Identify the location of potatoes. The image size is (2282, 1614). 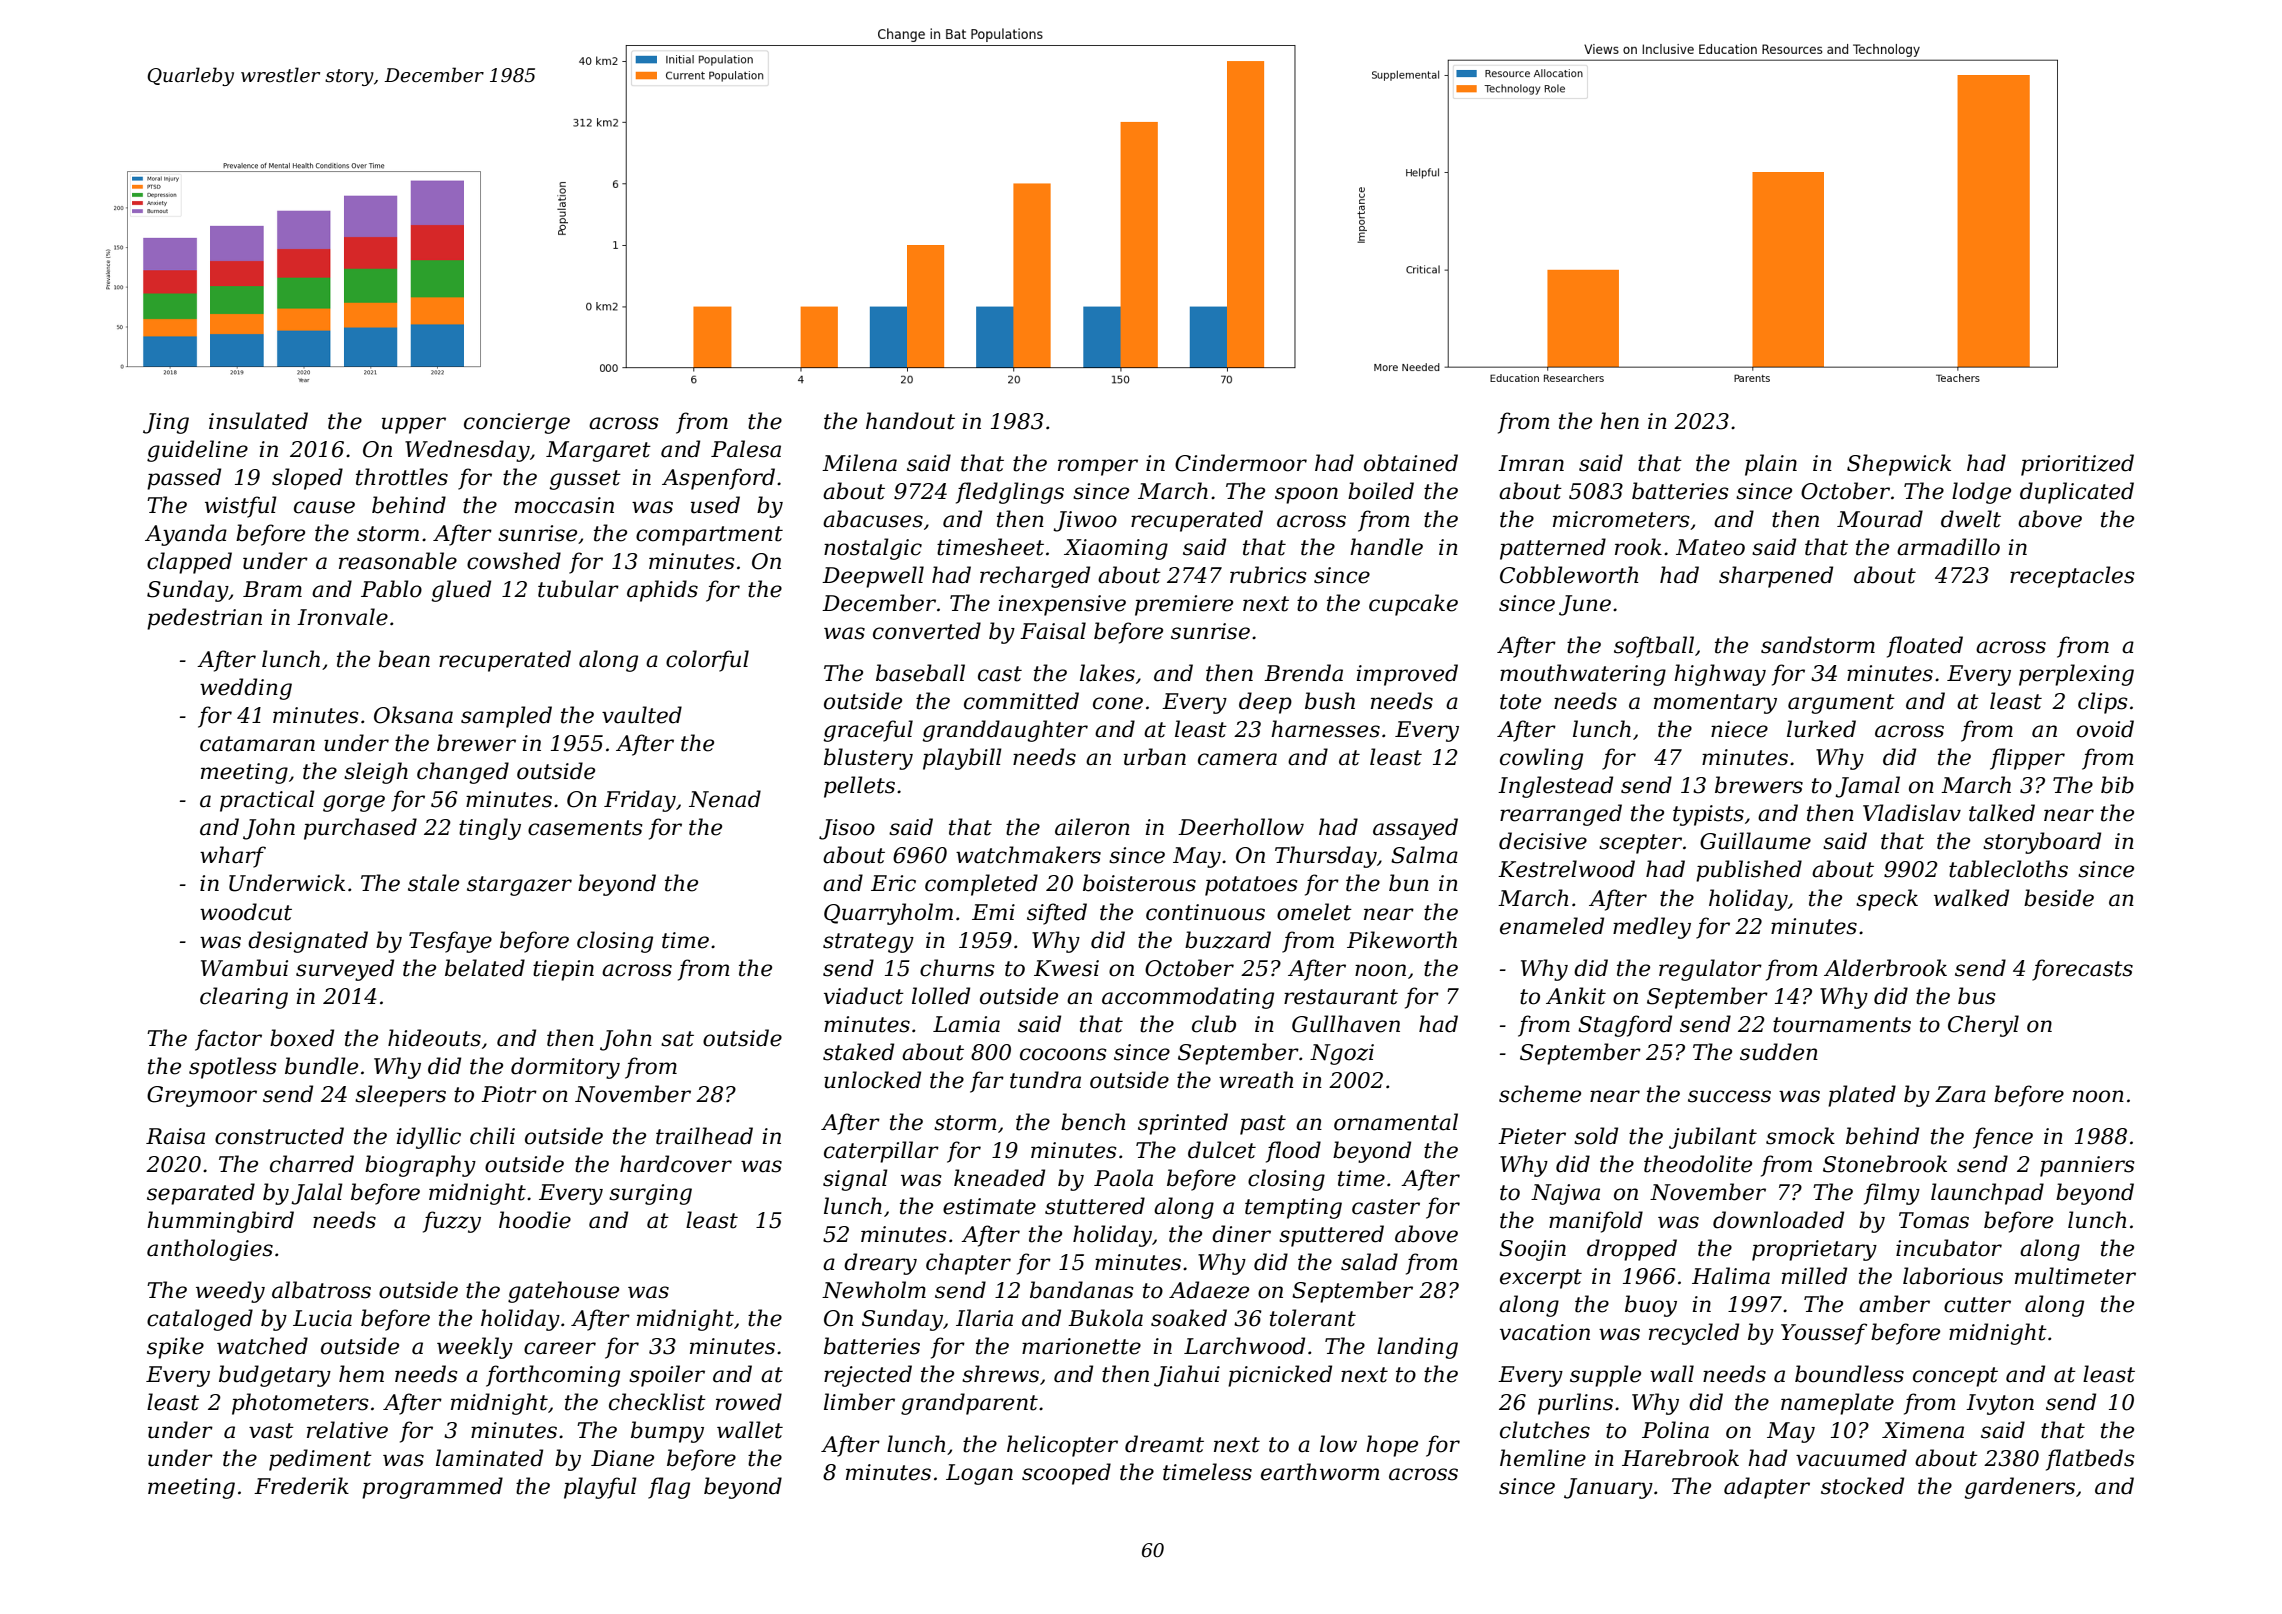
(1251, 886).
